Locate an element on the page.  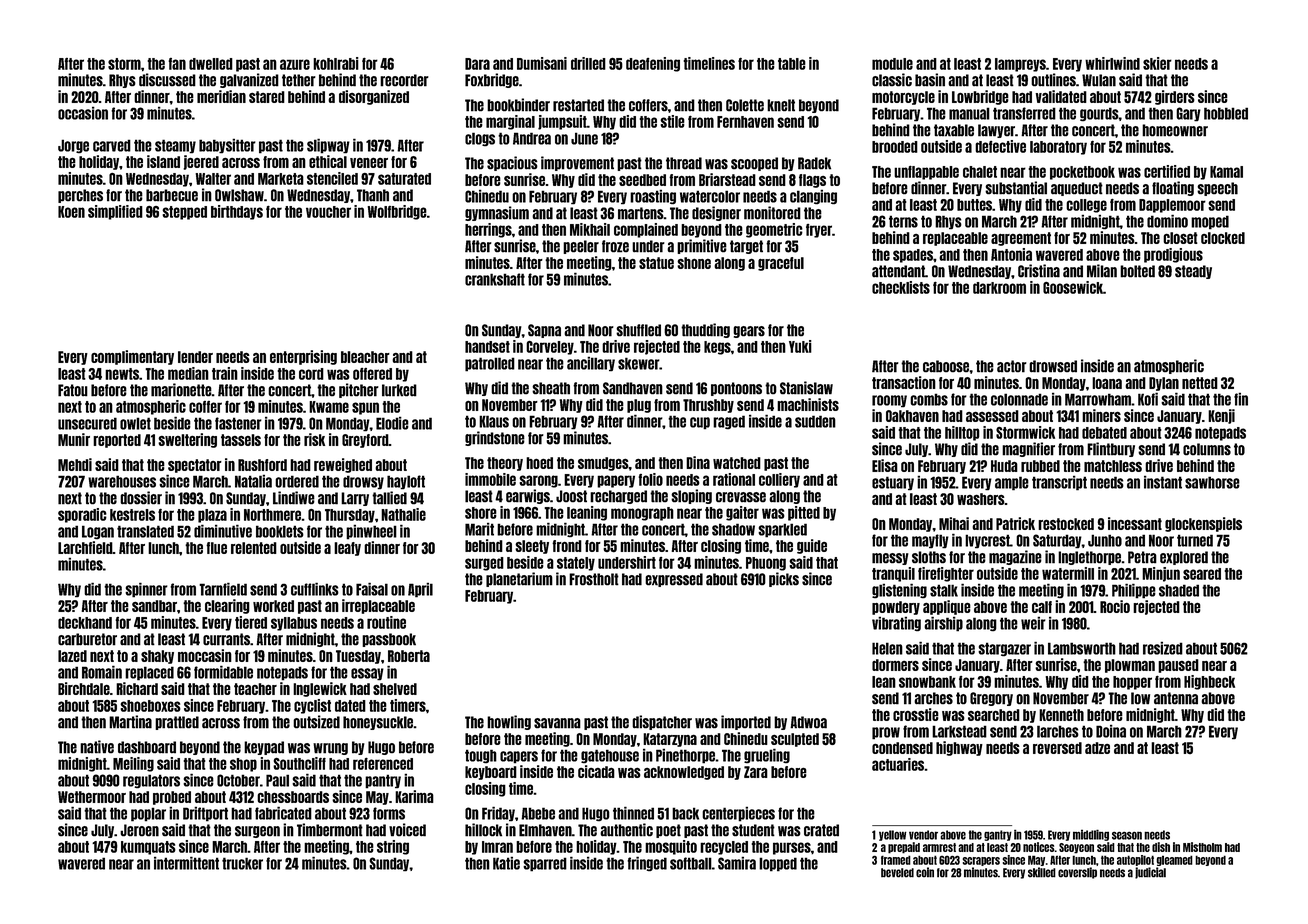
Helen is located at coordinates (887, 648).
